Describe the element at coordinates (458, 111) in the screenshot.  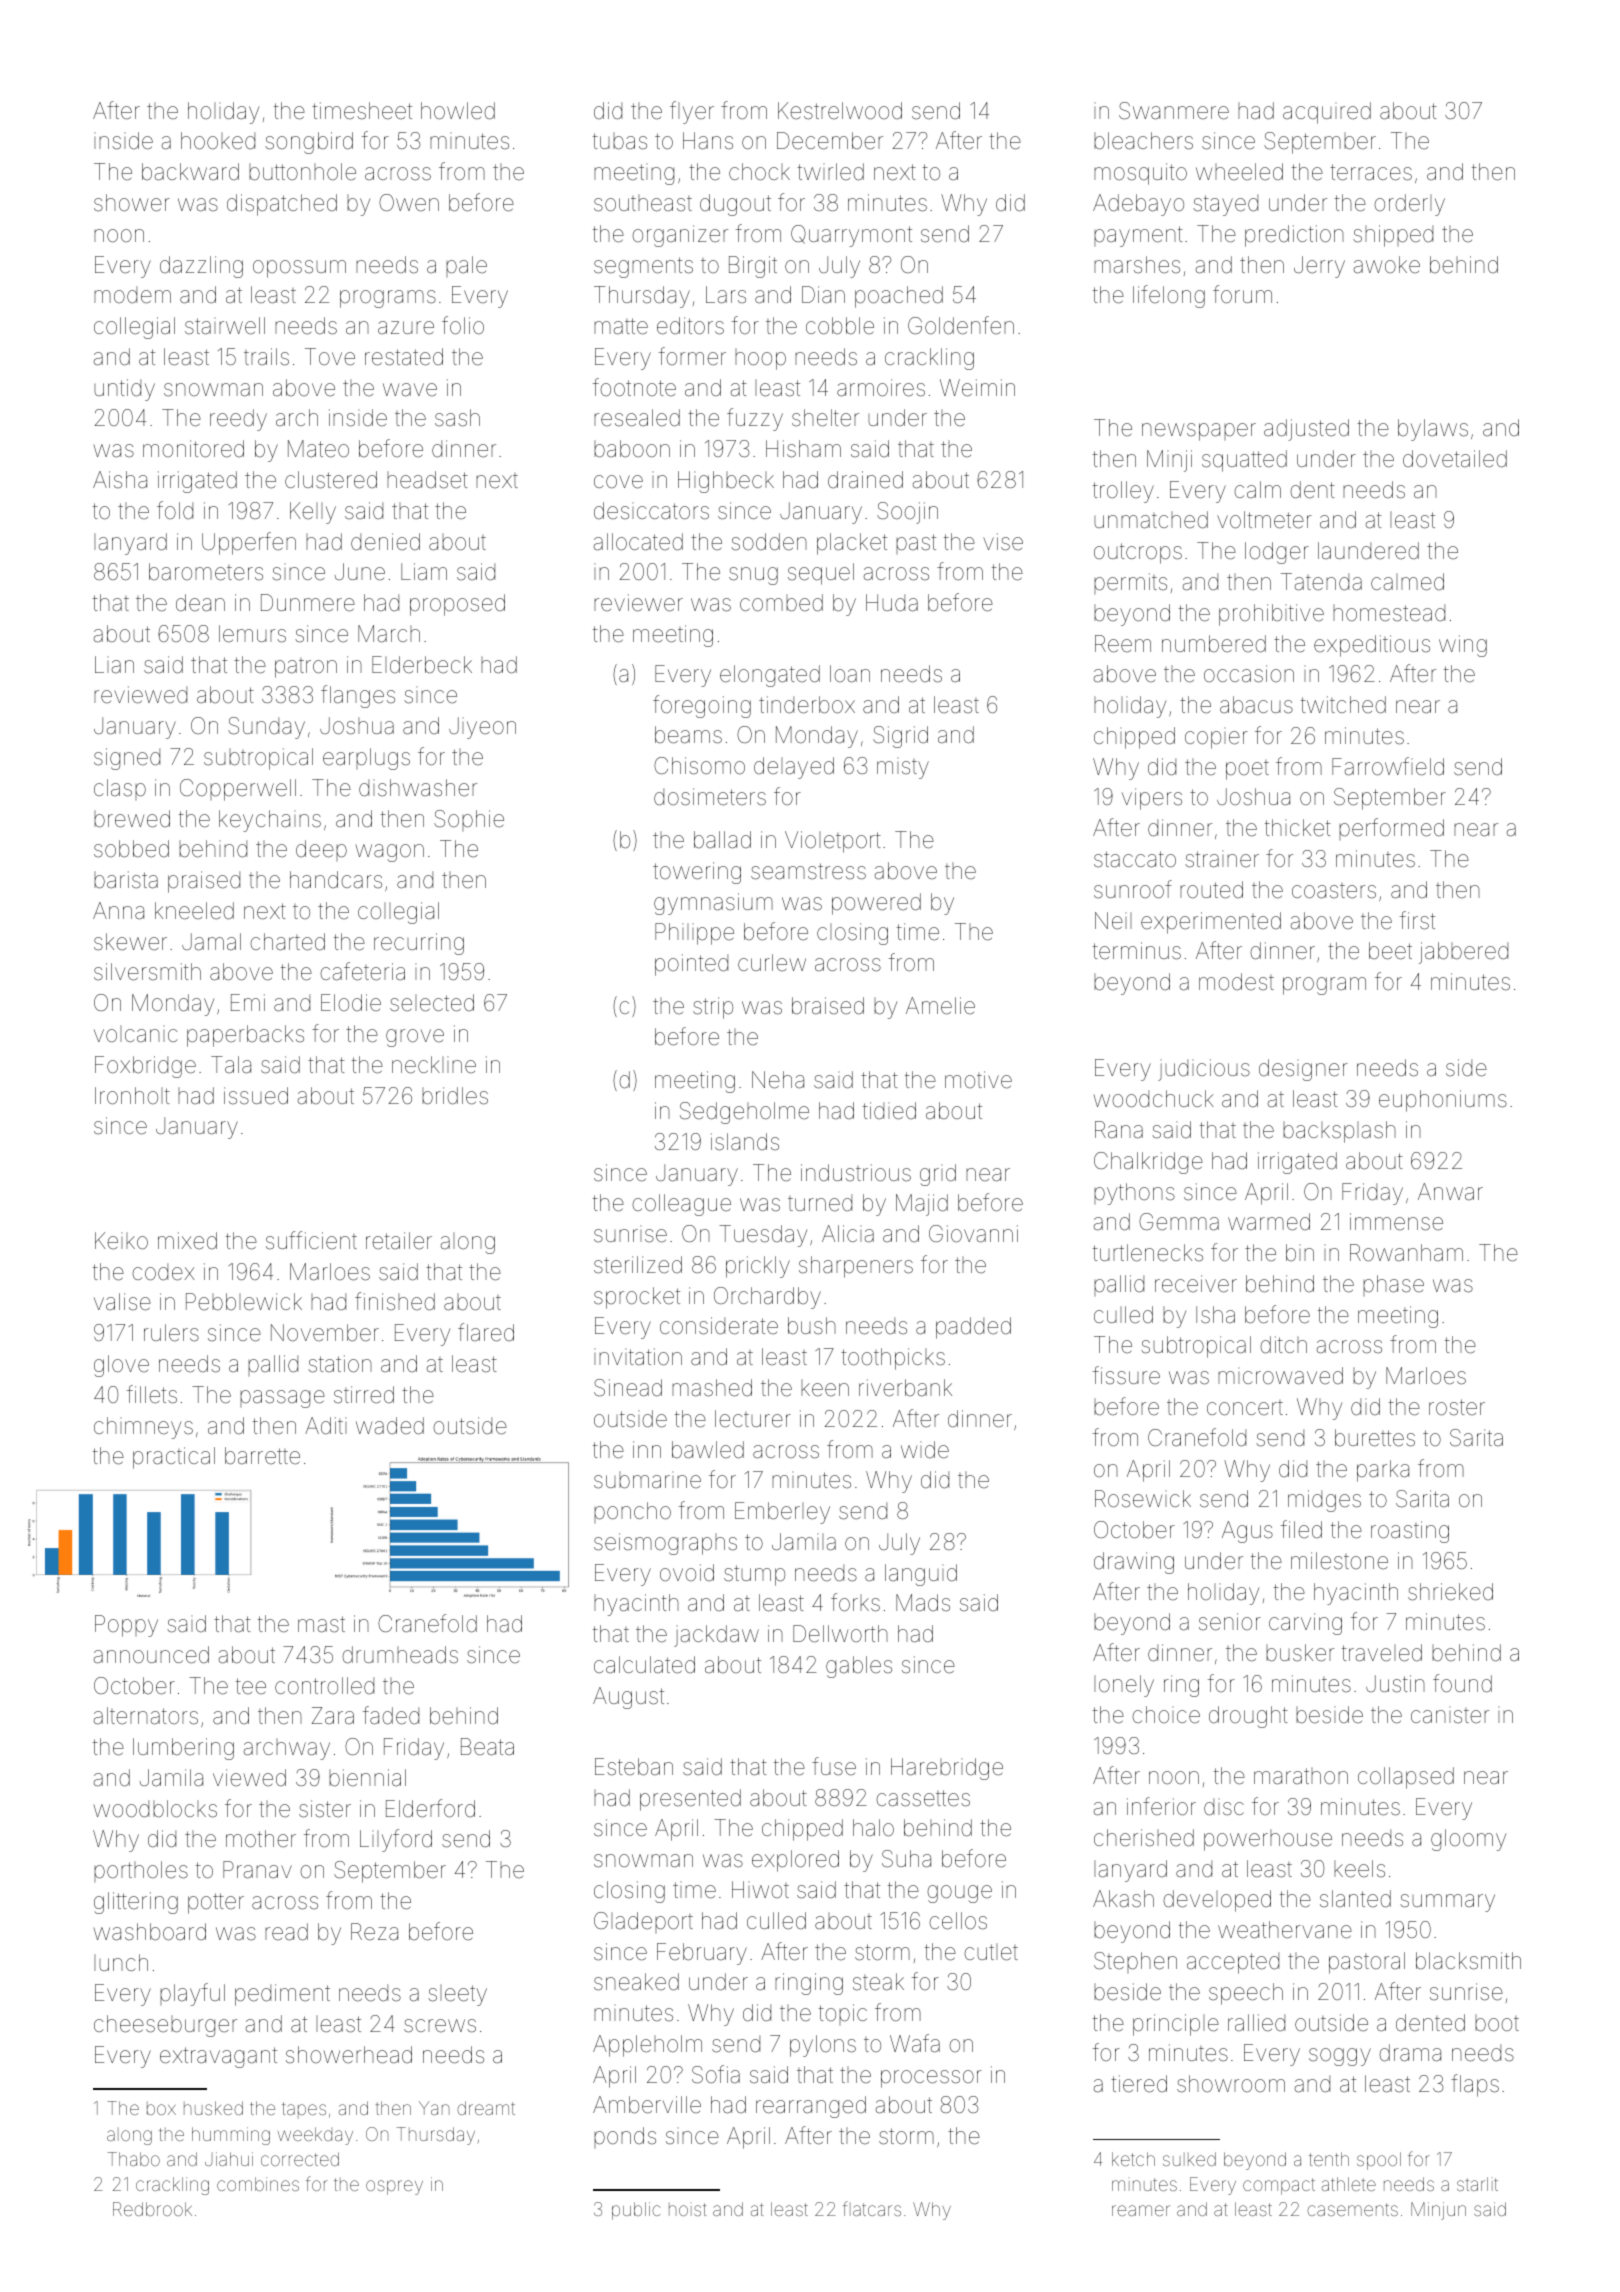
I see `howled` at that location.
